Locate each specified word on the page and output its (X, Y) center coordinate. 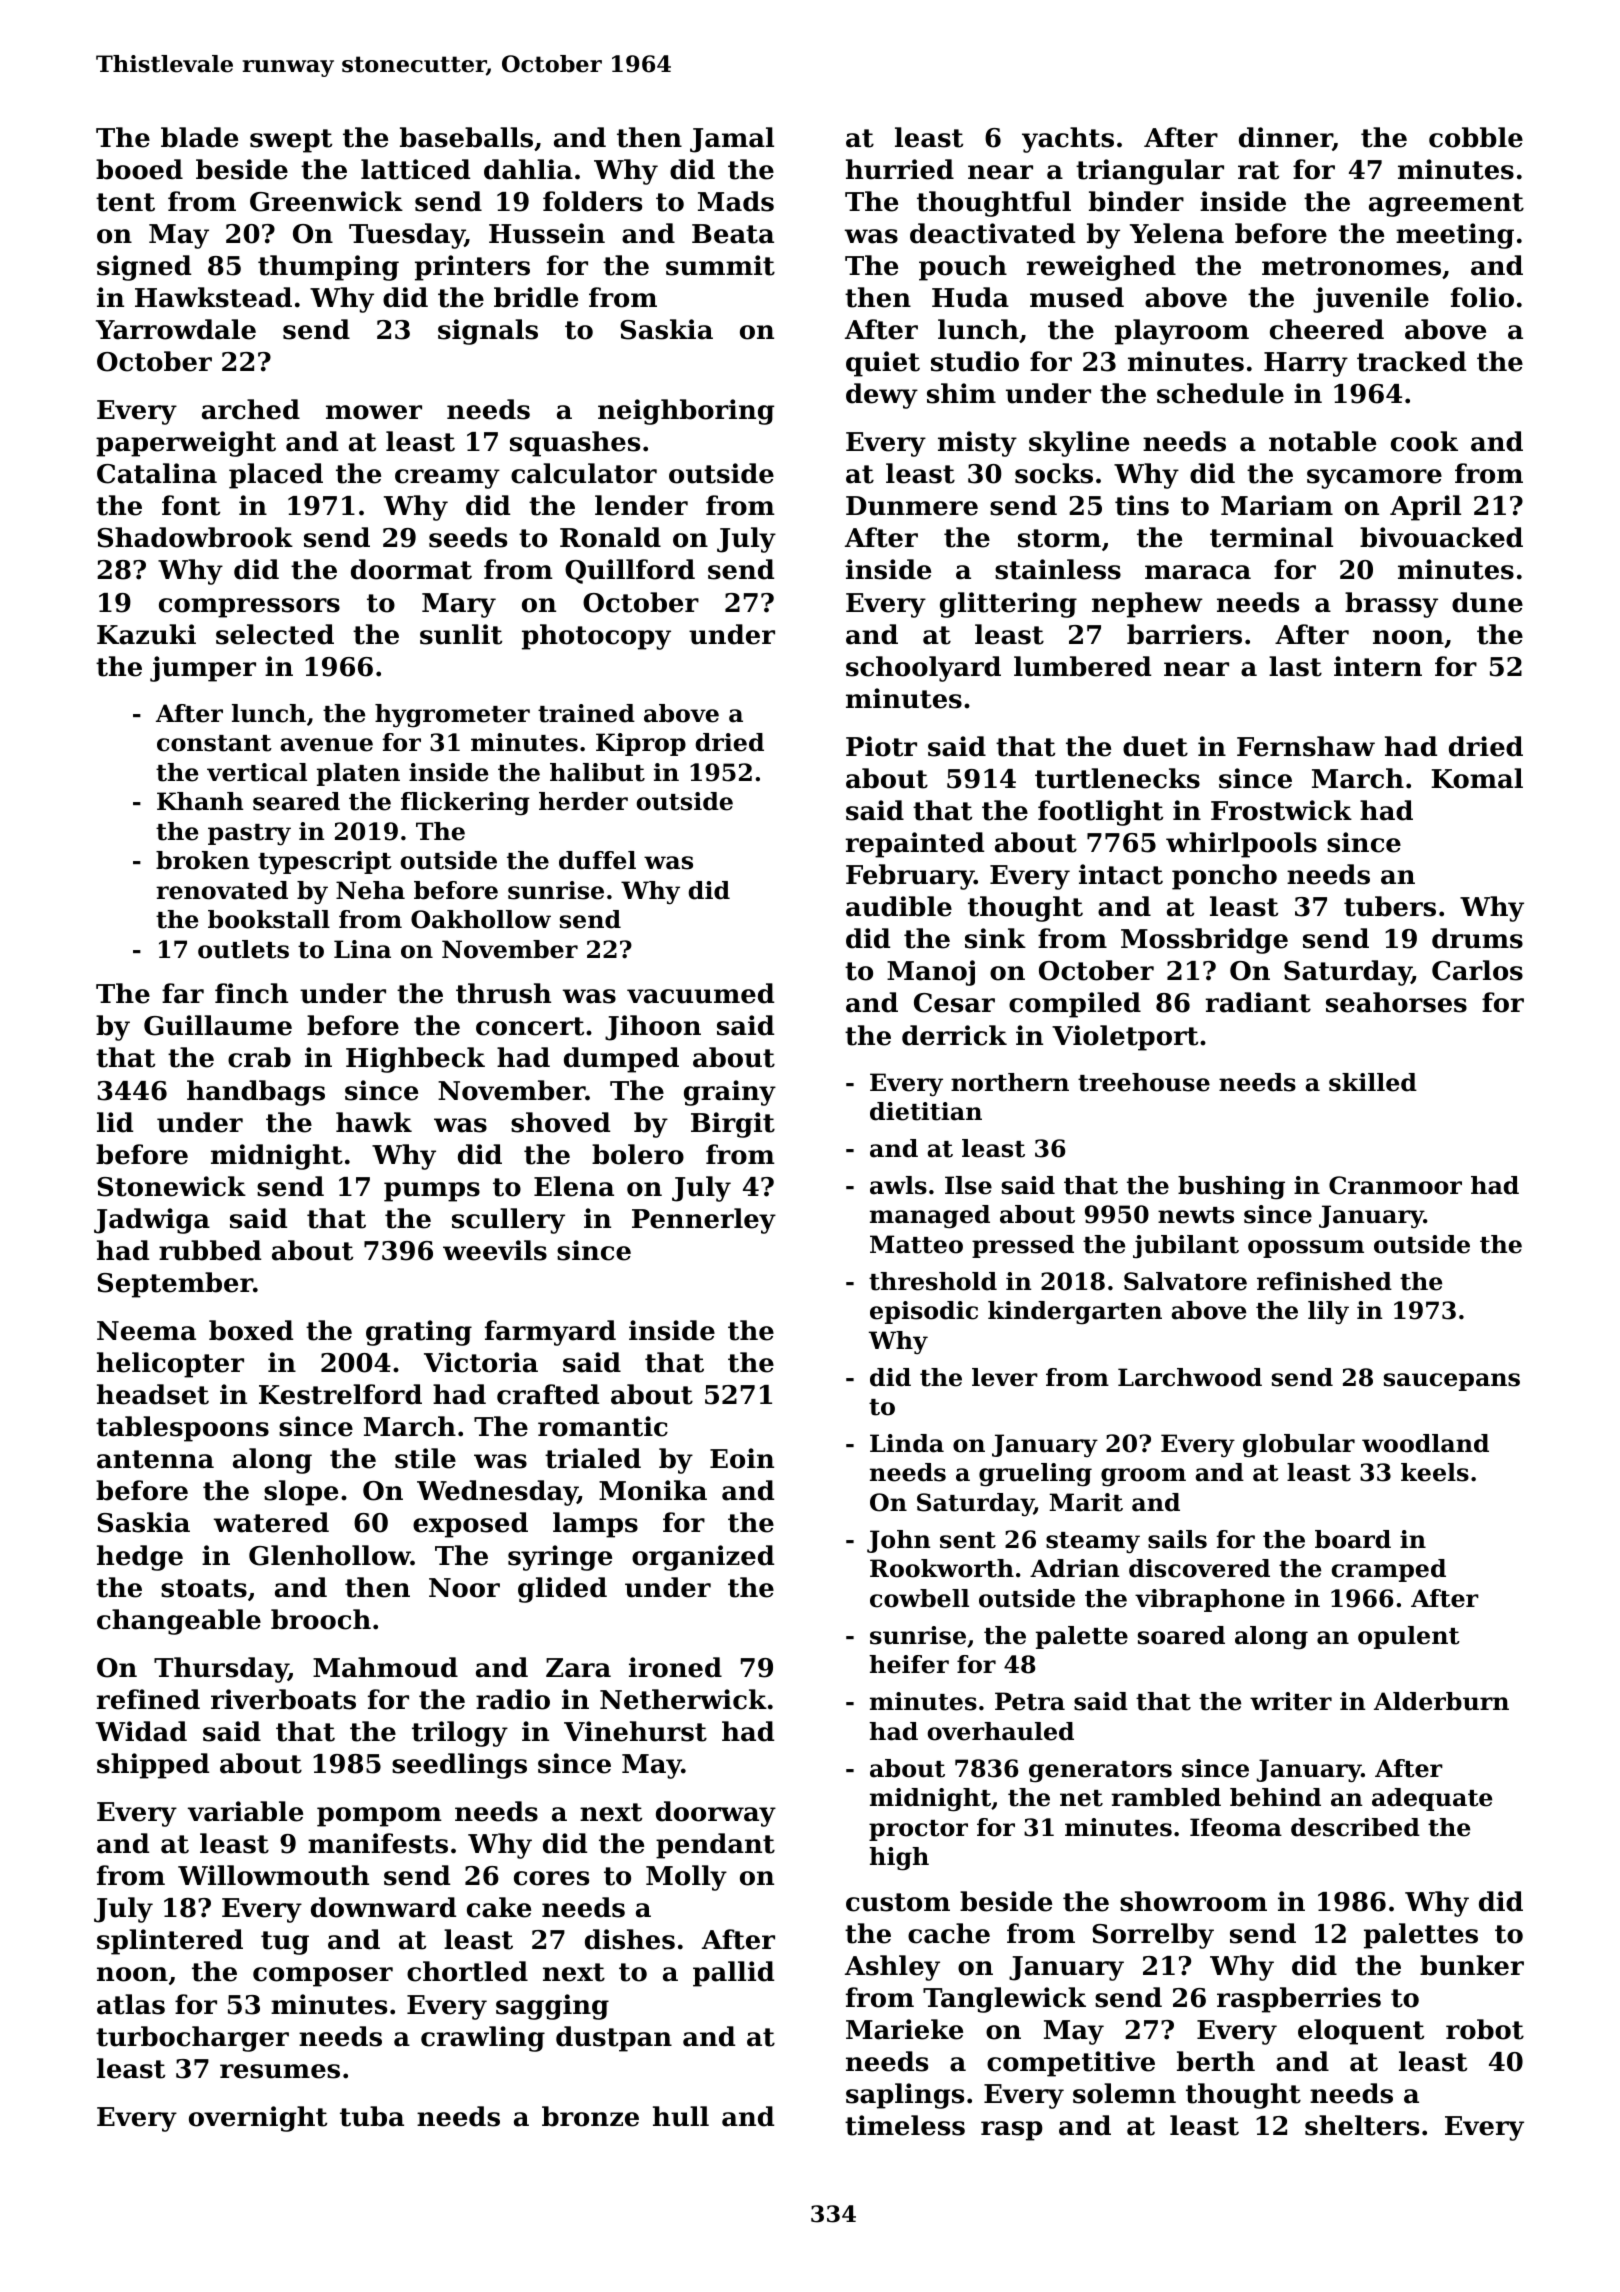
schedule (1220, 393)
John (899, 1541)
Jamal (732, 140)
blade (199, 137)
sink (995, 938)
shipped (153, 1766)
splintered (170, 1942)
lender (641, 505)
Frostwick (1281, 810)
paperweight (186, 444)
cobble (1476, 137)
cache (949, 1933)
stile (425, 1458)
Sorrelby (1153, 1936)
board (1353, 1539)
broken (203, 860)
